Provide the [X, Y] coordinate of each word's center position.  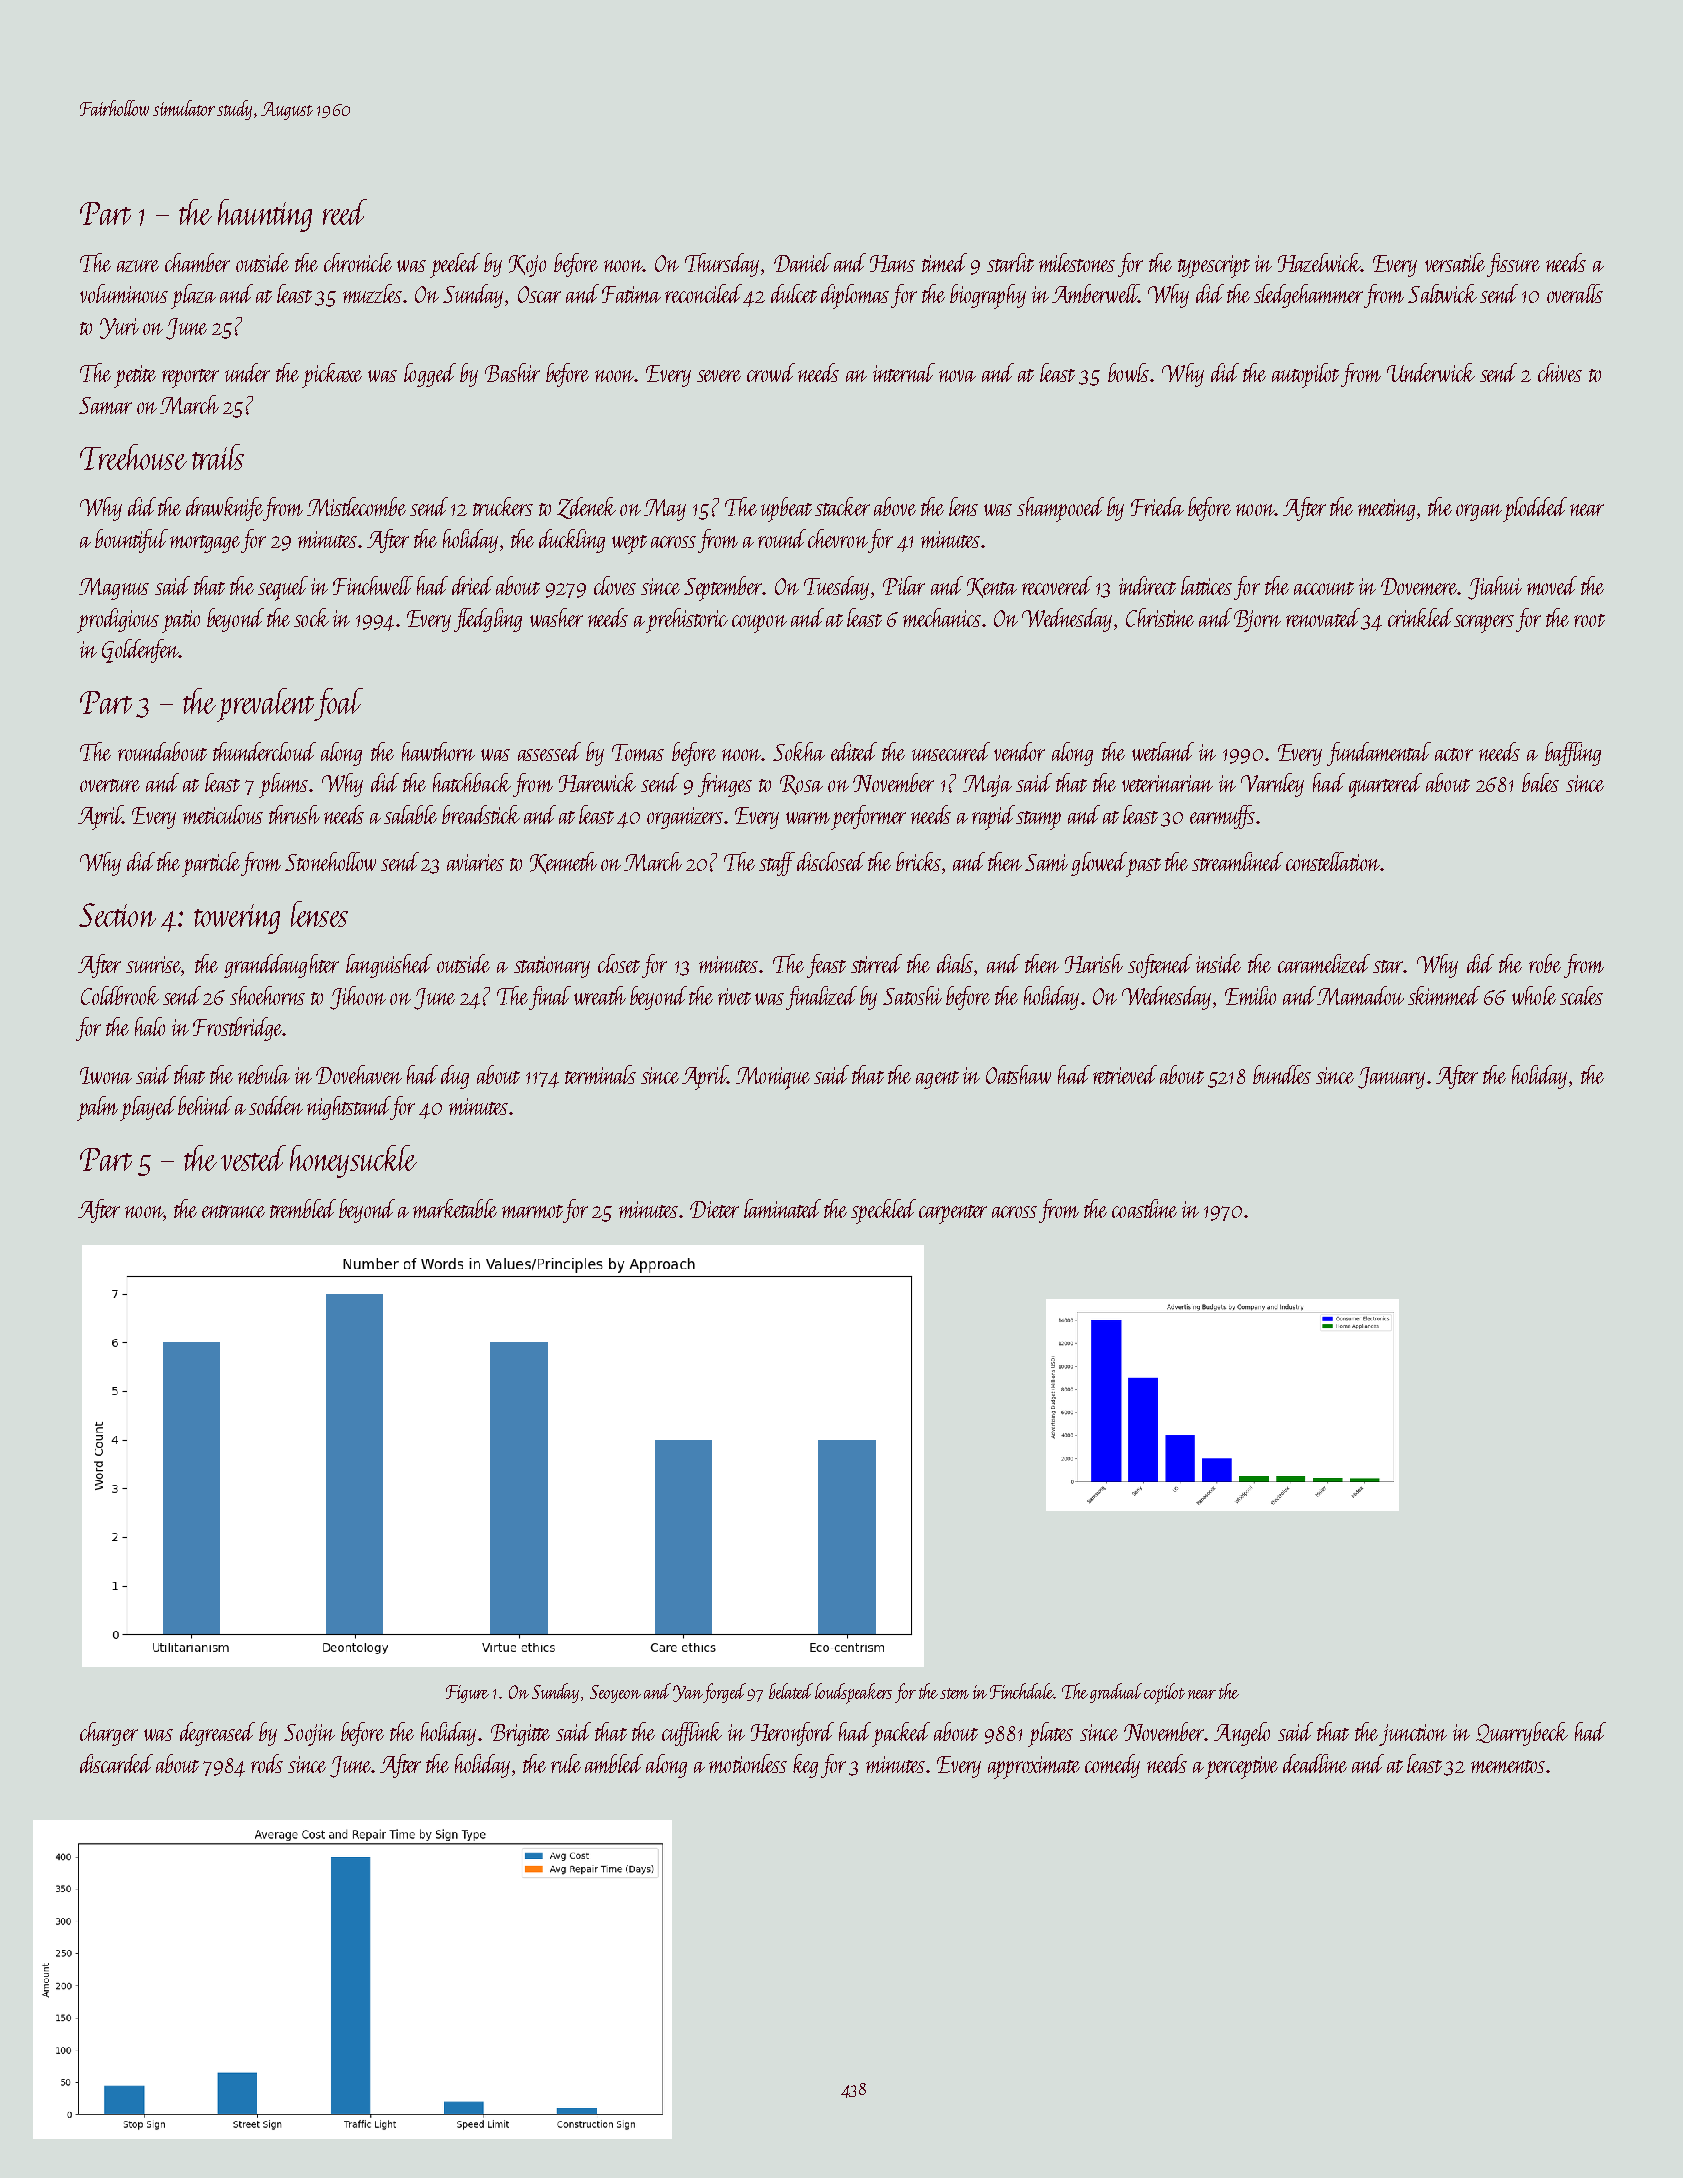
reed [345, 212]
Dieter [714, 1209]
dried [472, 585]
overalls [1575, 293]
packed [901, 1734]
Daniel [802, 262]
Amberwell [1095, 293]
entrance [233, 1211]
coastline [1144, 1208]
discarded [116, 1763]
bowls [1128, 372]
